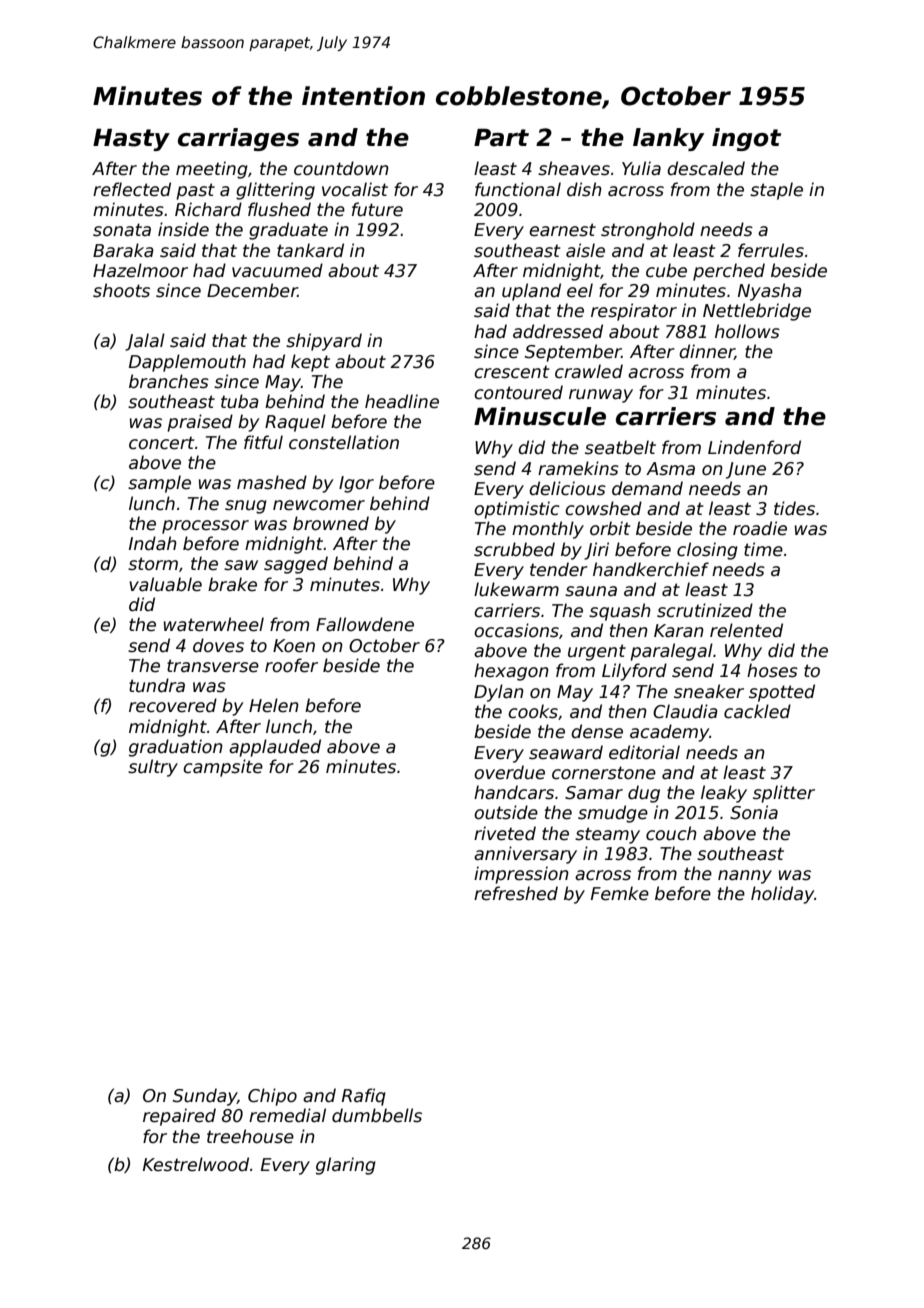  I want to click on graduate, so click(288, 231).
